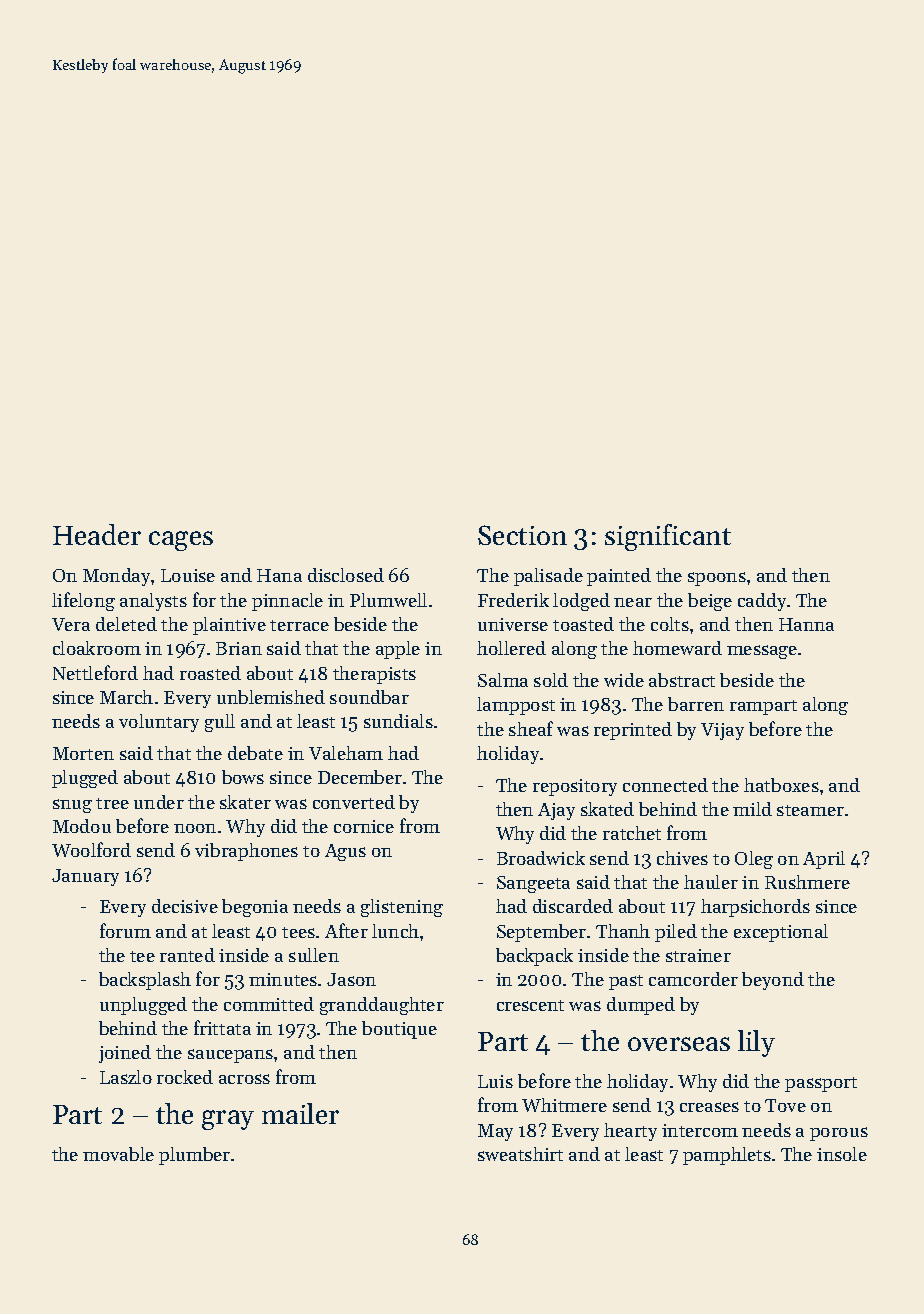 The width and height of the screenshot is (924, 1314). Describe the element at coordinates (245, 802) in the screenshot. I see `skater` at that location.
